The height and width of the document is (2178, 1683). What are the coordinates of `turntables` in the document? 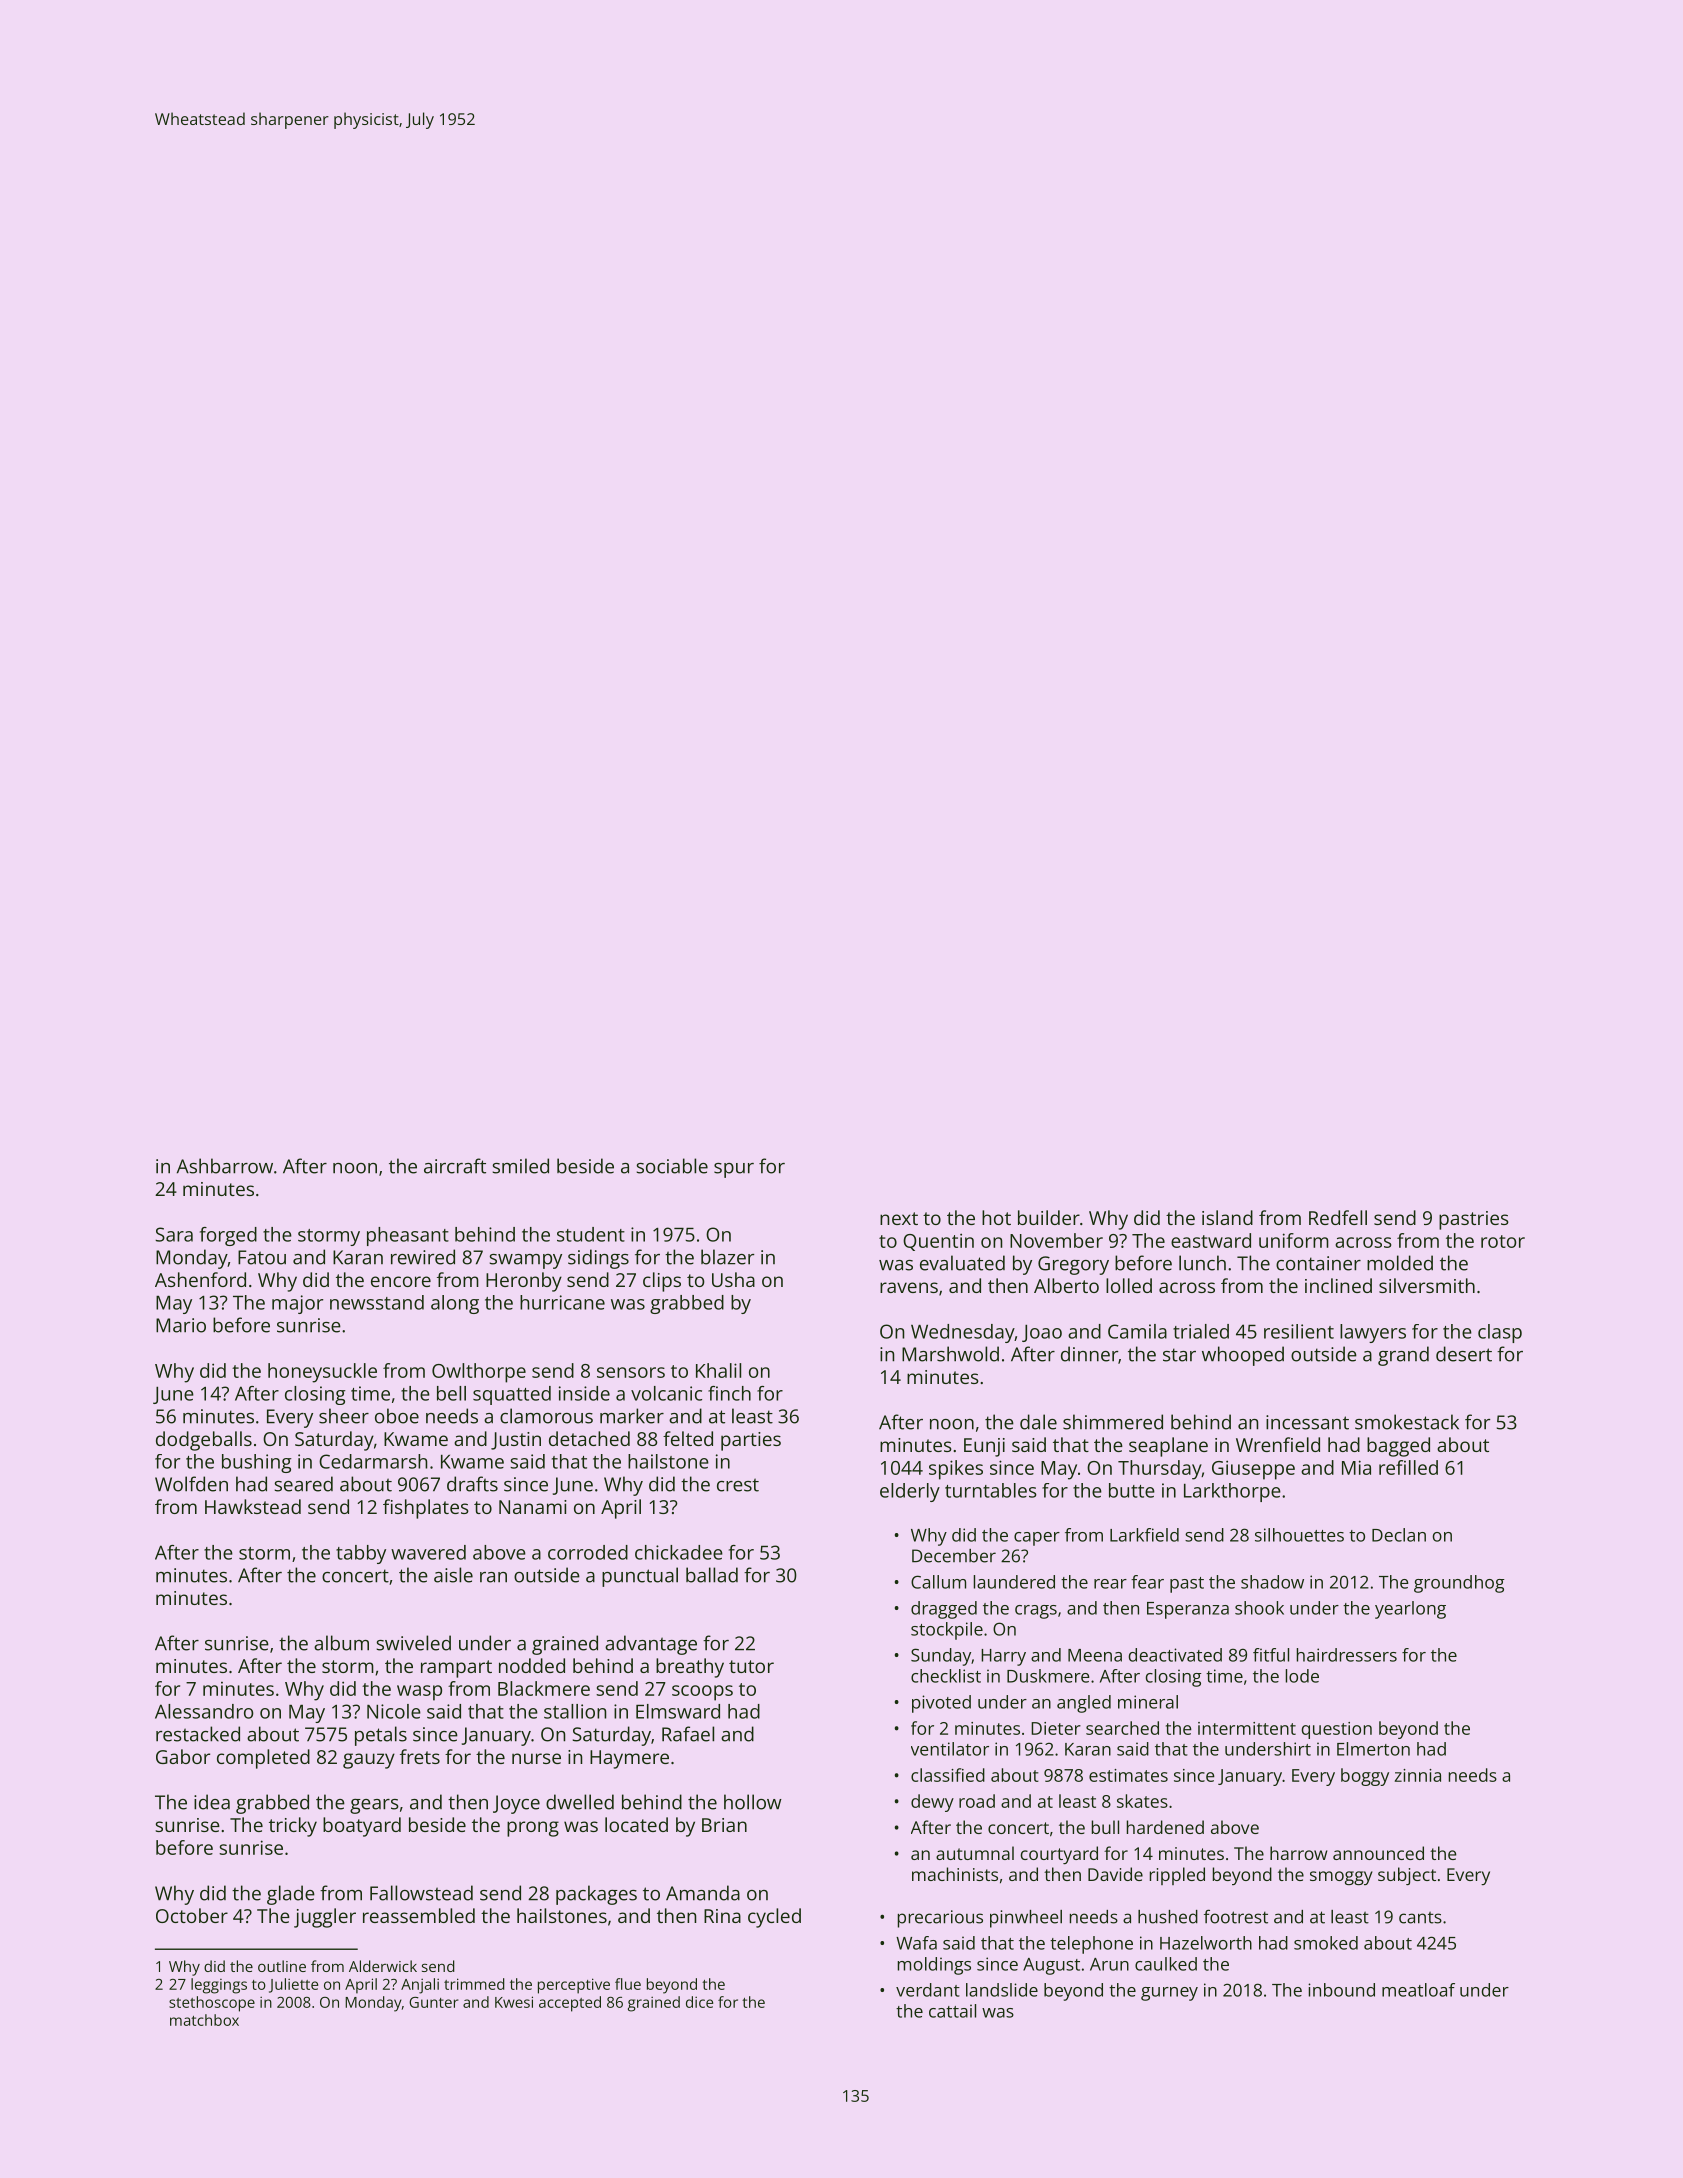 It's located at (991, 1490).
